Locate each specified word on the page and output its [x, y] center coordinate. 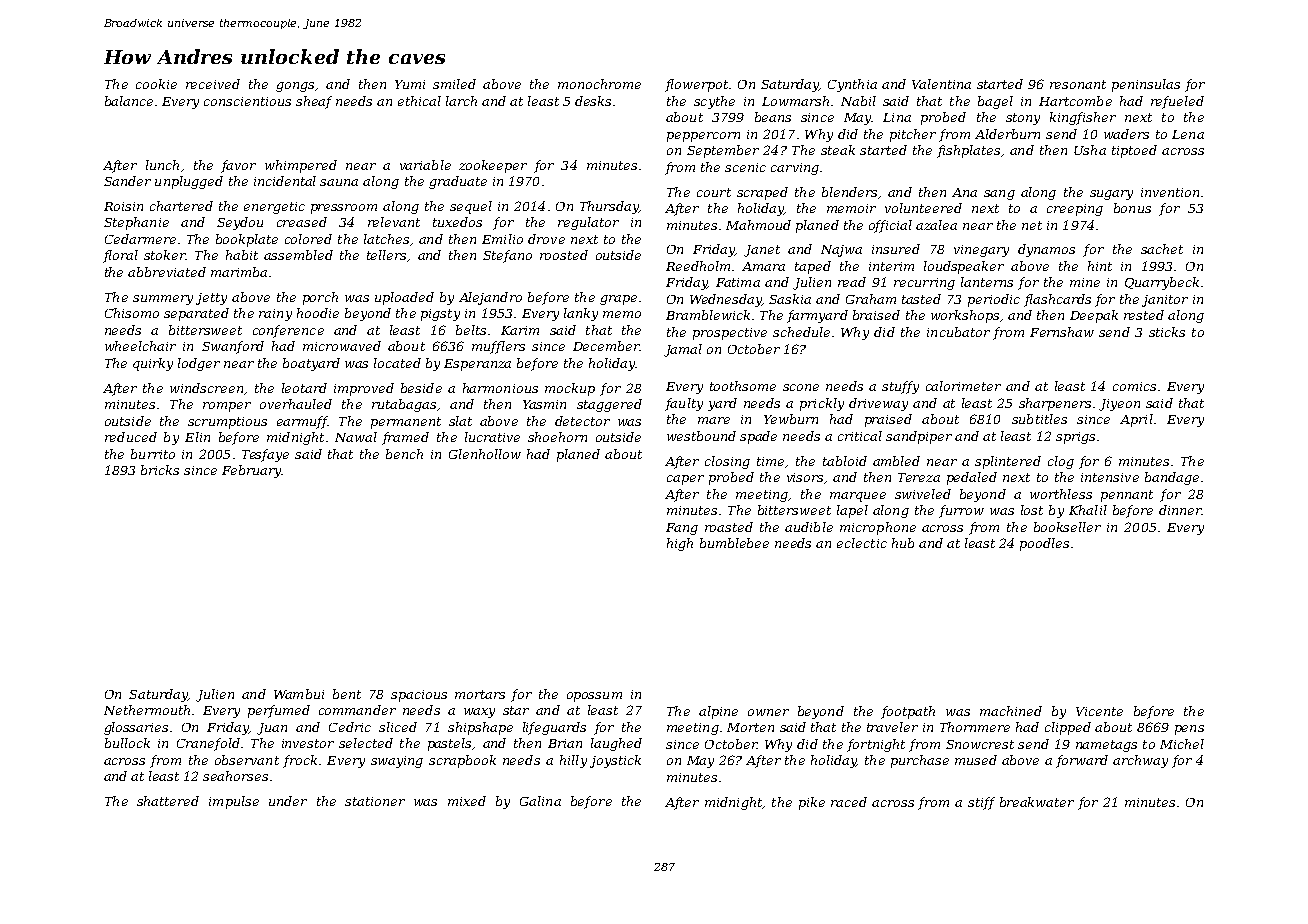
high [680, 544]
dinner [1180, 510]
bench [404, 454]
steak [838, 150]
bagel [995, 102]
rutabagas [404, 405]
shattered [168, 801]
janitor [1165, 301]
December [606, 346]
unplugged [189, 182]
